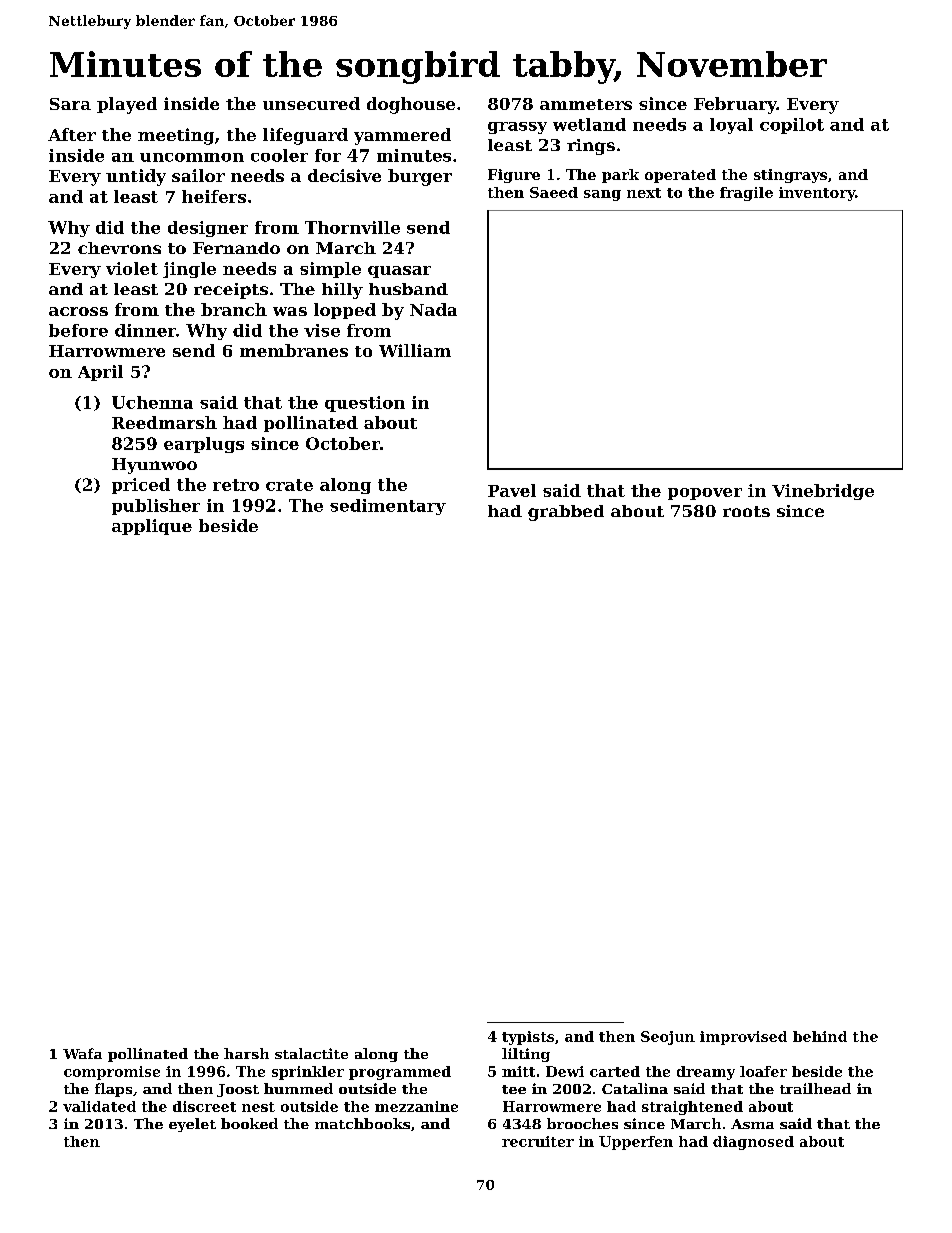  What do you see at coordinates (636, 1143) in the screenshot?
I see `Upperfen` at bounding box center [636, 1143].
